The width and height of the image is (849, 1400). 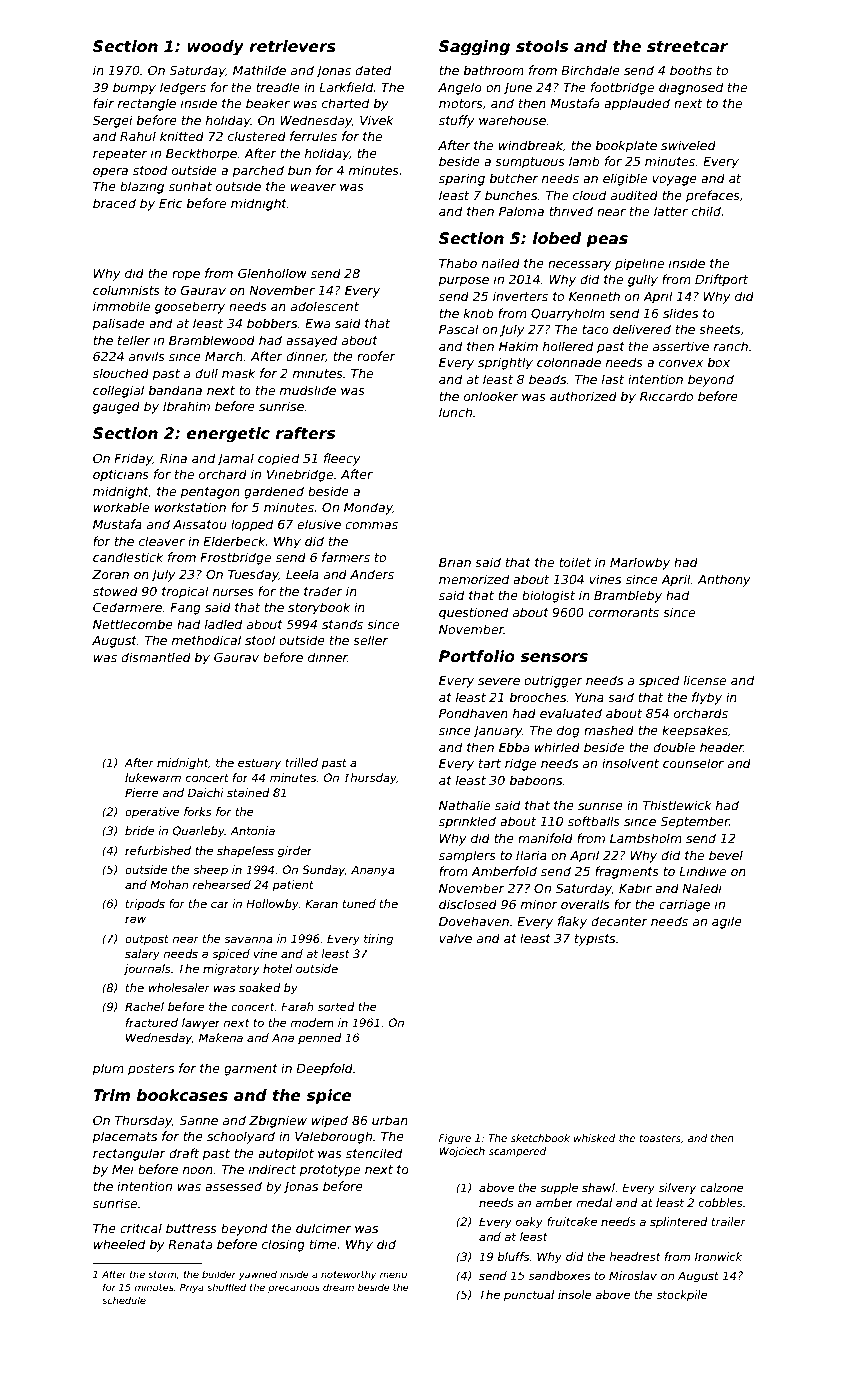 I want to click on Brian, so click(x=455, y=562).
